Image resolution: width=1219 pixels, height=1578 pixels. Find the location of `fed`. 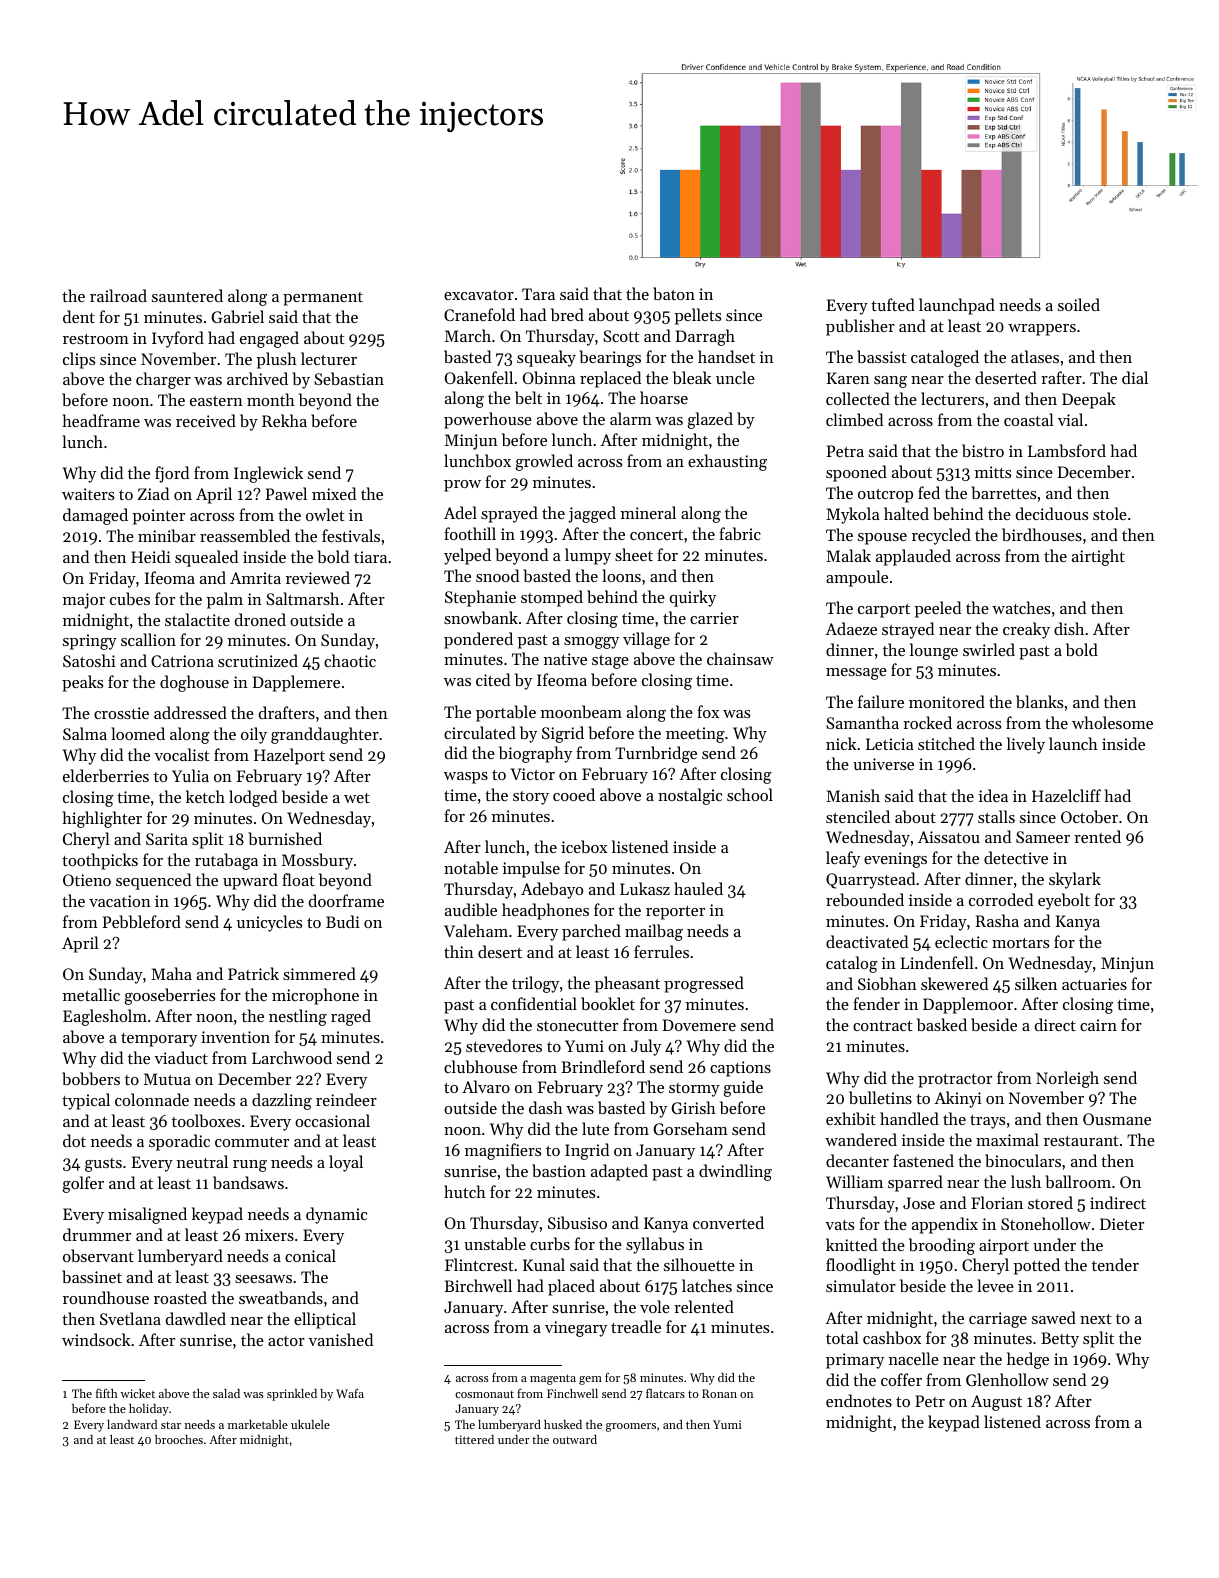

fed is located at coordinates (929, 492).
